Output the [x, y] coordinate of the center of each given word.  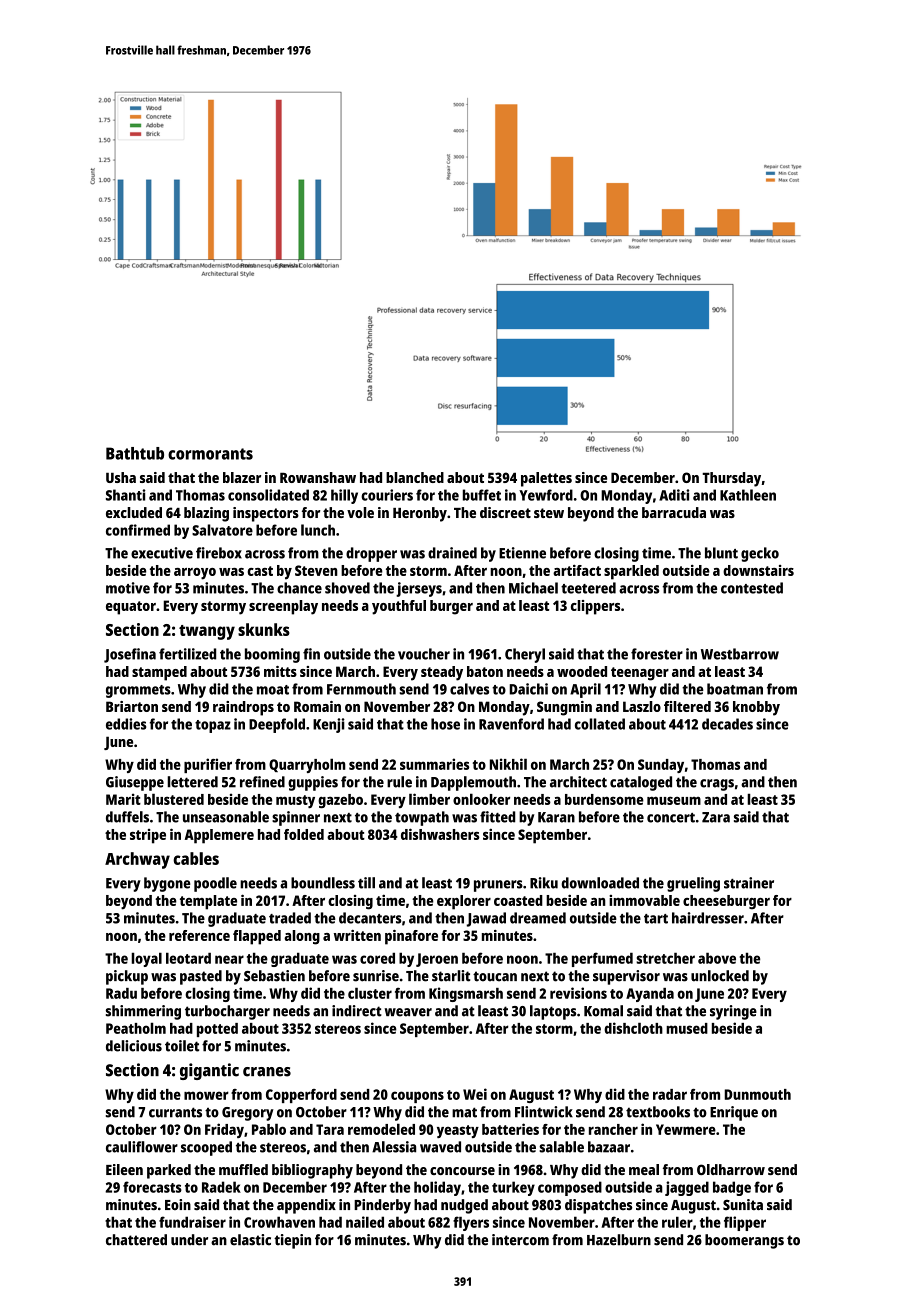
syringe [733, 1012]
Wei [475, 1094]
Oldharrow [731, 1169]
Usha [121, 477]
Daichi [529, 689]
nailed [365, 1222]
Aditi [674, 495]
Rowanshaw [318, 477]
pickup [127, 977]
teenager [640, 674]
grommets [138, 691]
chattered [136, 1240]
